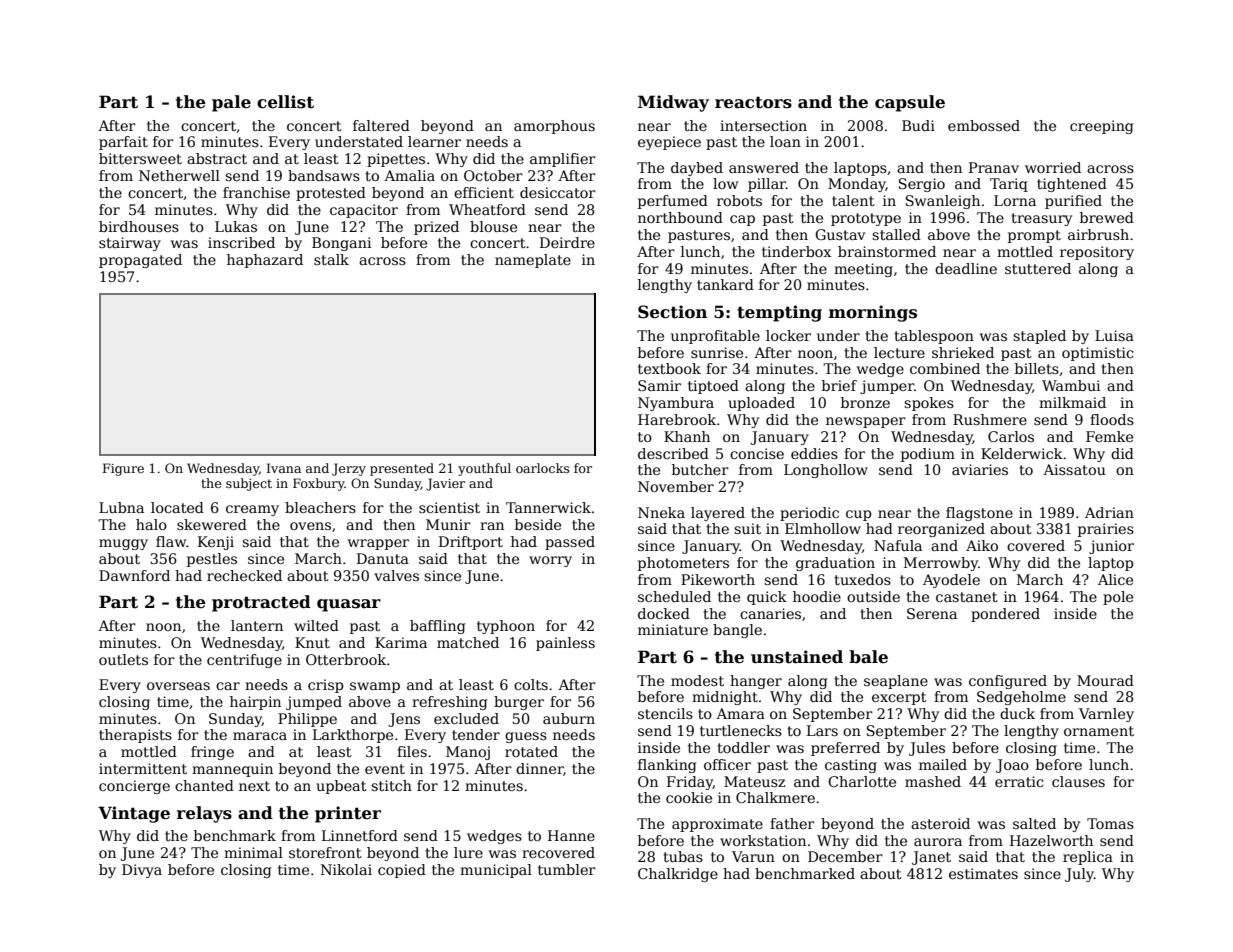 The width and height of the document is (1233, 952). What do you see at coordinates (858, 515) in the document?
I see `cup` at bounding box center [858, 515].
